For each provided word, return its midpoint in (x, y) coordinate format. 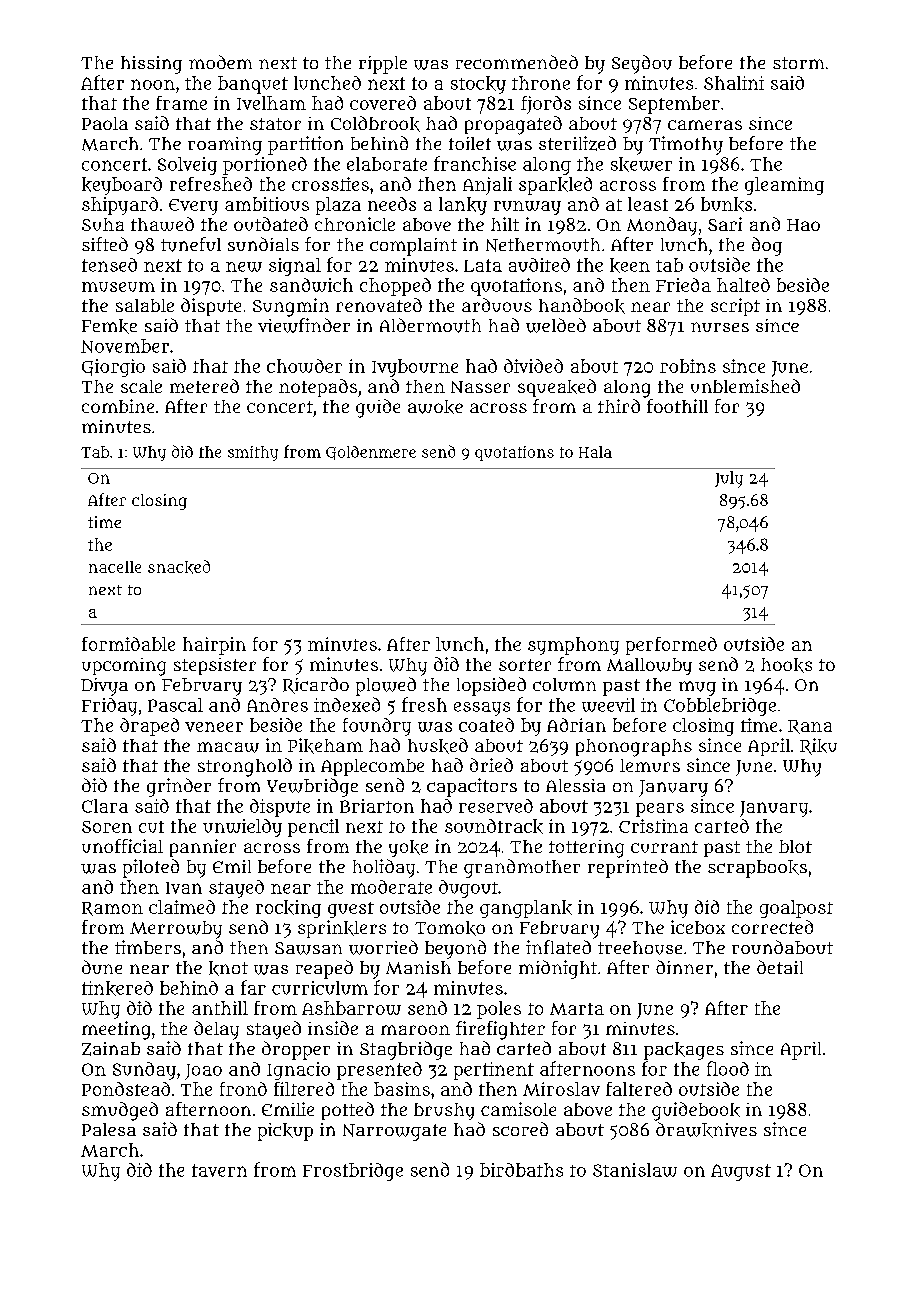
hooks (786, 665)
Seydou (642, 64)
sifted (105, 244)
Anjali (487, 186)
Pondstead (126, 1089)
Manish (418, 967)
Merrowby (176, 930)
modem (220, 62)
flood (728, 1068)
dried (491, 765)
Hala (595, 452)
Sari (725, 224)
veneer (214, 727)
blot (795, 846)
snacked (179, 567)
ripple (383, 65)
